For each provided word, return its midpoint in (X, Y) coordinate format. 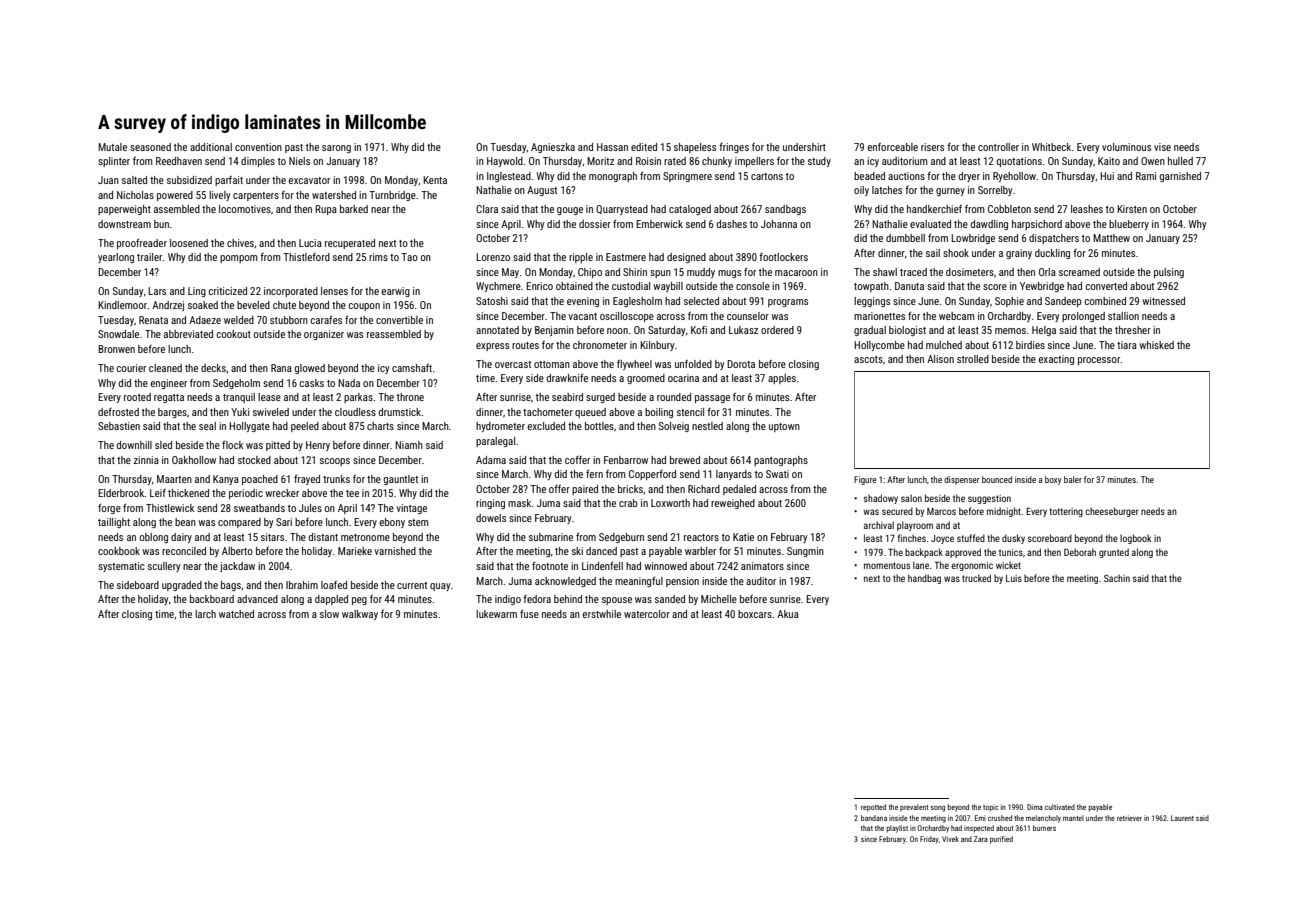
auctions (906, 176)
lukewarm (496, 614)
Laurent (1182, 818)
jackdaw (237, 567)
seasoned (150, 147)
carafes (326, 320)
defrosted (118, 412)
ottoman (552, 364)
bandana (874, 818)
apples (782, 379)
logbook (1135, 539)
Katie (743, 537)
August (542, 191)
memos (1010, 331)
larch (205, 614)
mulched (944, 345)
